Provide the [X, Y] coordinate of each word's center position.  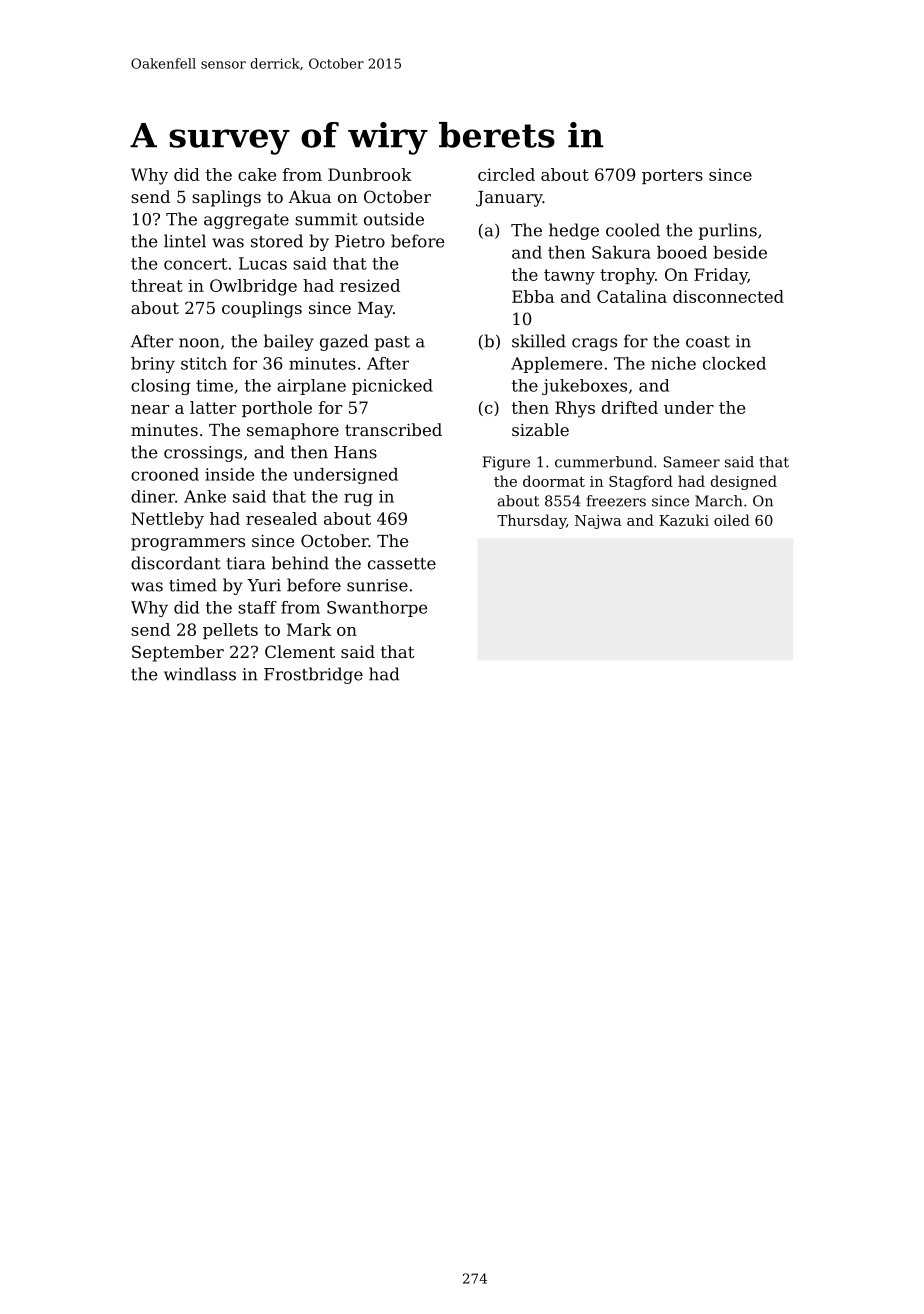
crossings [203, 454]
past [392, 343]
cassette [402, 564]
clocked [734, 363]
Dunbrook [370, 174]
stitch [204, 363]
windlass [200, 674]
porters [672, 176]
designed [744, 482]
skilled [539, 341]
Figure [506, 463]
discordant [176, 563]
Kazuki [684, 520]
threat [157, 285]
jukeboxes [584, 387]
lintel [185, 241]
